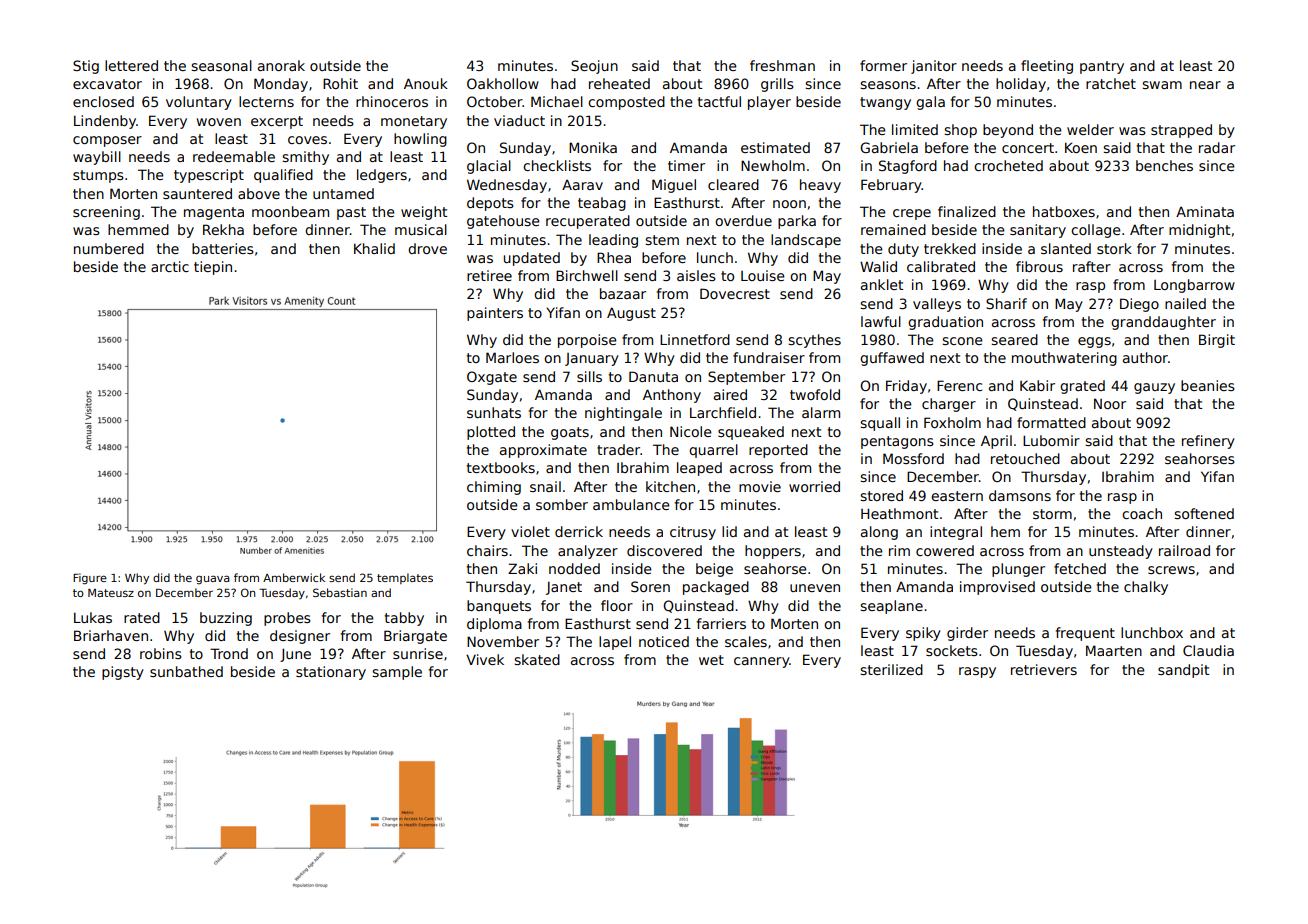 Image resolution: width=1308 pixels, height=924 pixels. What do you see at coordinates (519, 120) in the document?
I see `viaduct` at bounding box center [519, 120].
